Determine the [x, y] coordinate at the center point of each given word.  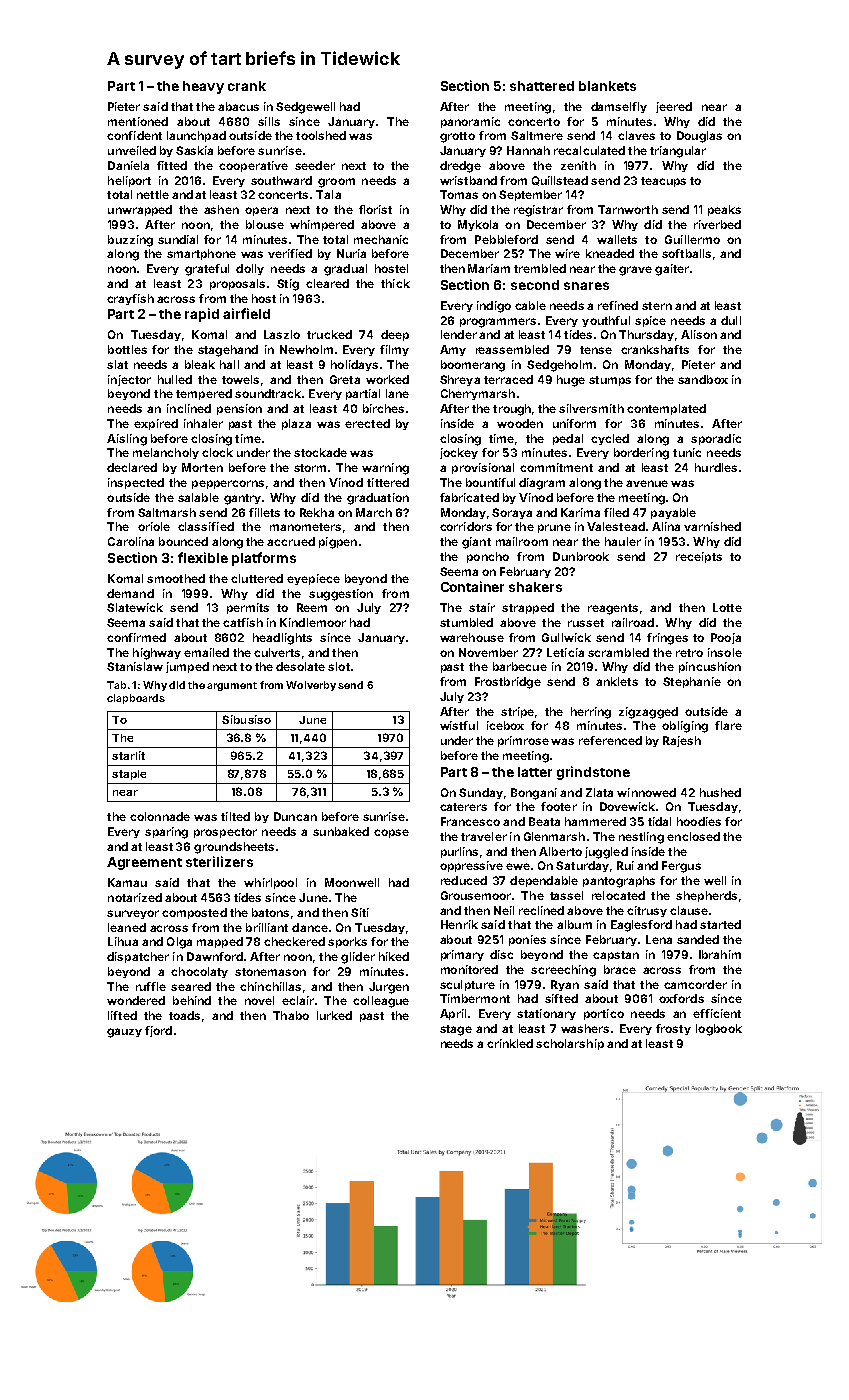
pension [239, 409]
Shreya [460, 380]
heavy [203, 87]
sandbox [703, 379]
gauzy [124, 1033]
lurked [334, 1015]
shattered [542, 86]
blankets [607, 86]
